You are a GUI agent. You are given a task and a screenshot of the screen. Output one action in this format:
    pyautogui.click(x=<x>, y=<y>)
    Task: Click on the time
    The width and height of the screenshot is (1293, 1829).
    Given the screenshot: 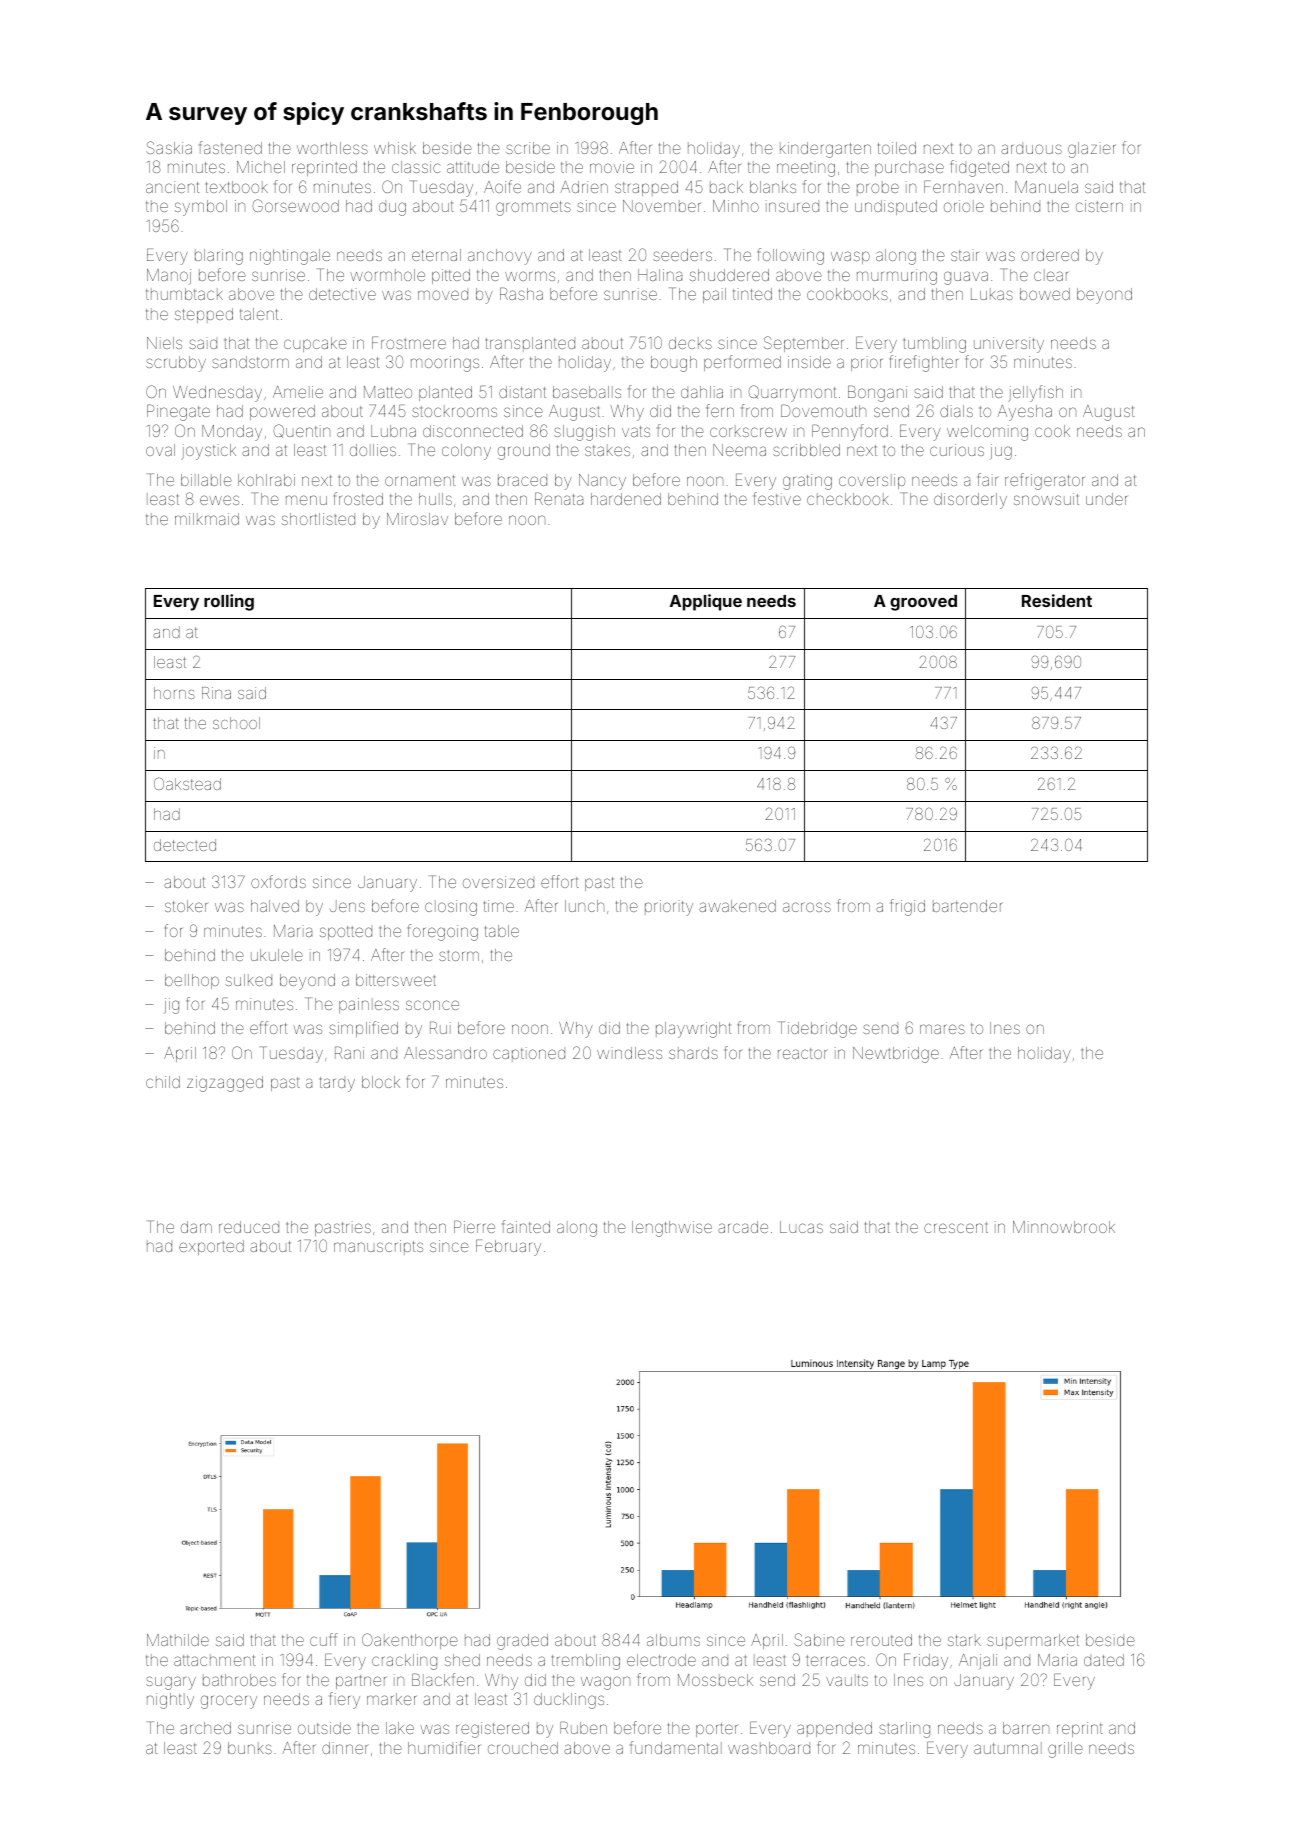 What is the action you would take?
    pyautogui.click(x=499, y=906)
